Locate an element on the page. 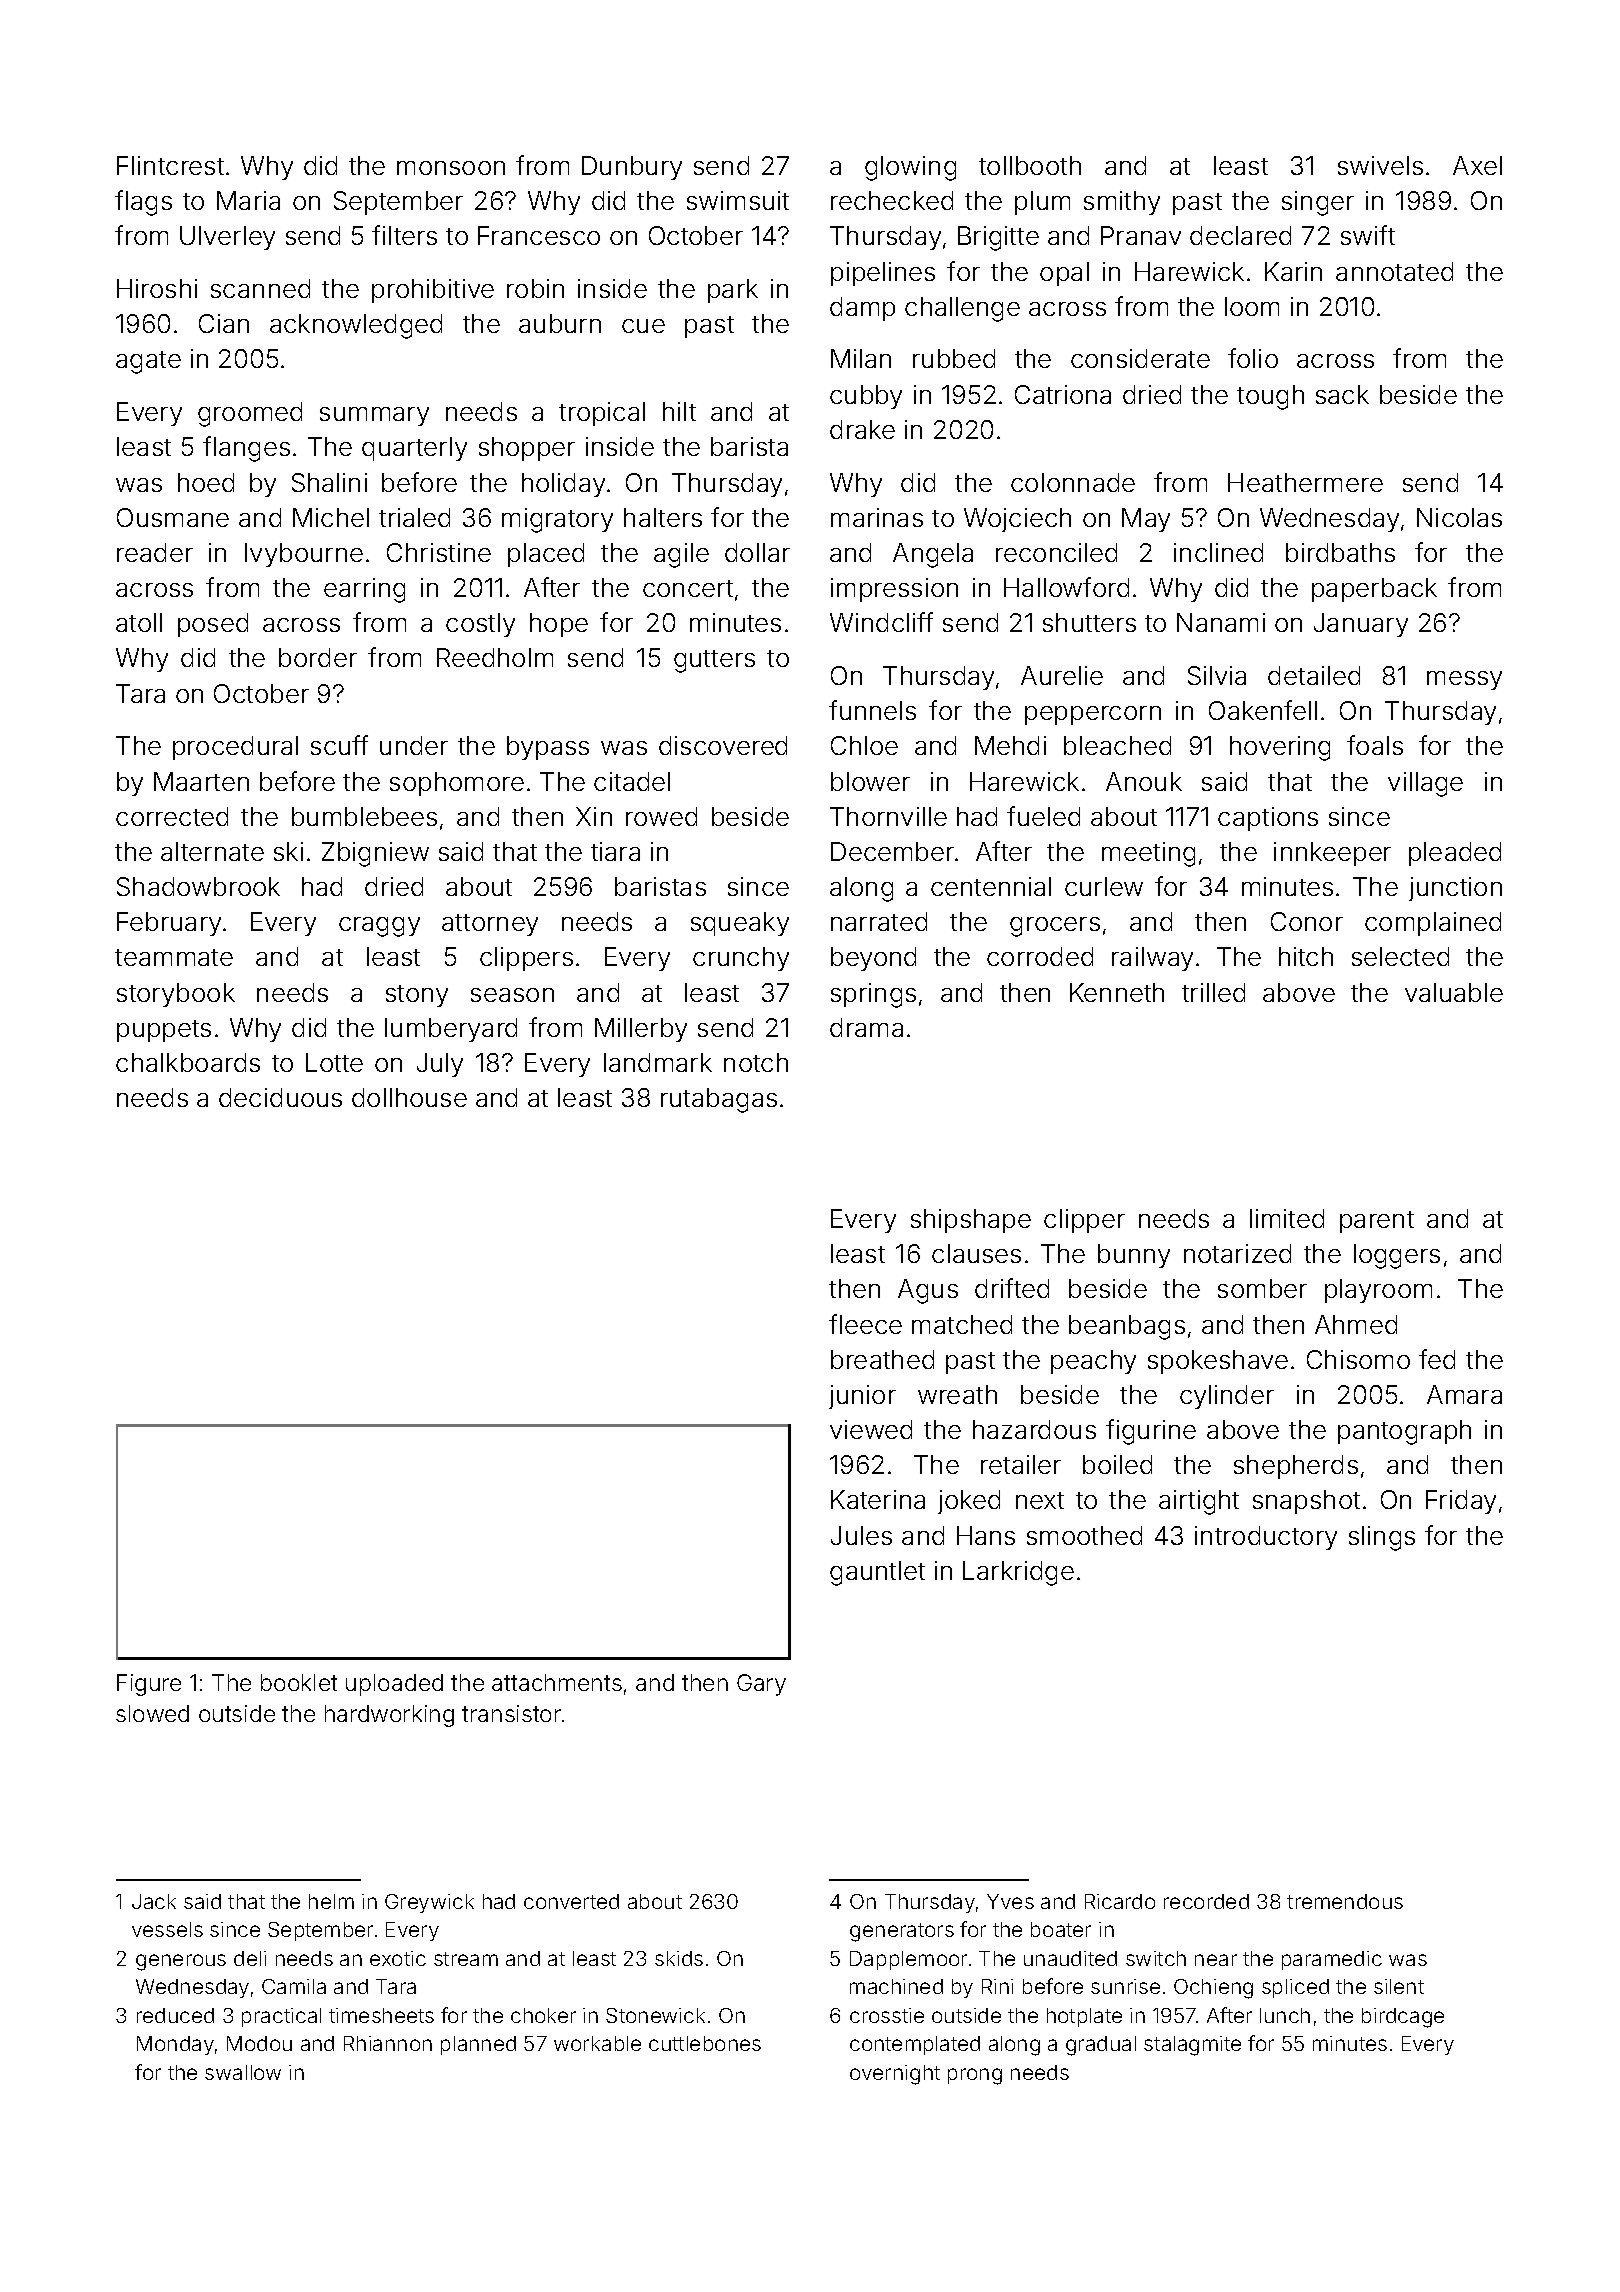  village is located at coordinates (1425, 784).
